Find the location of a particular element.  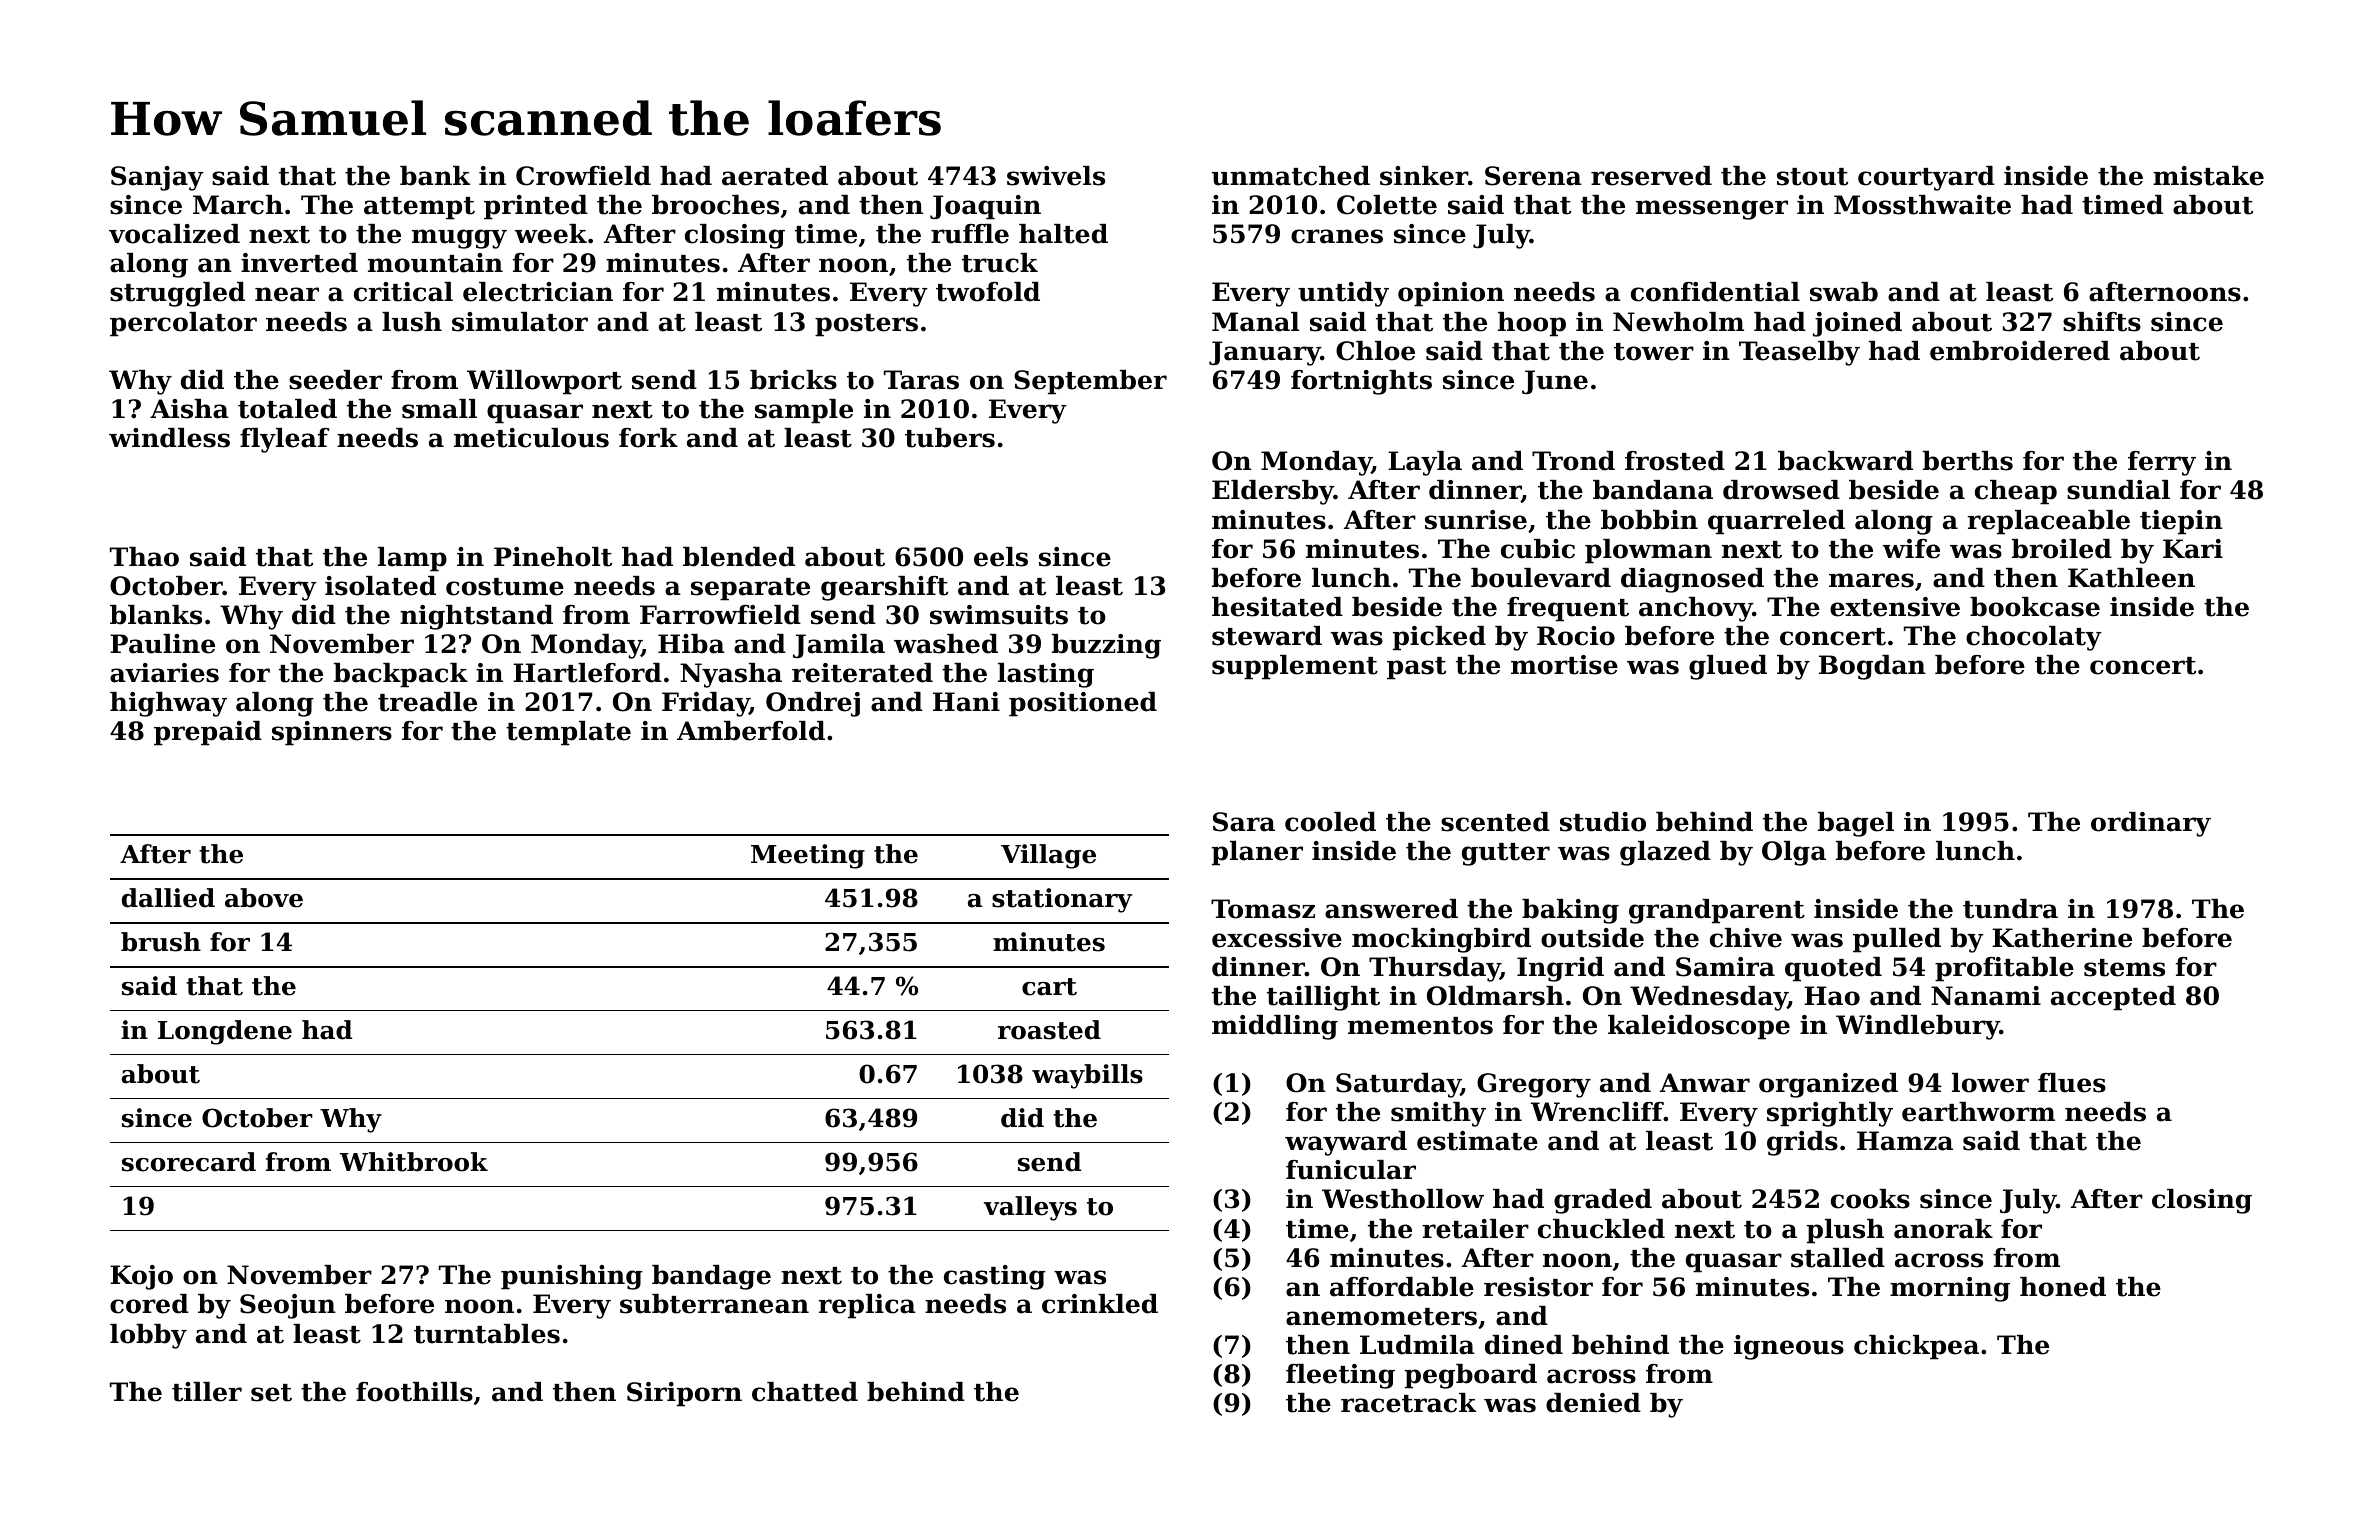

ferry is located at coordinates (2162, 463).
